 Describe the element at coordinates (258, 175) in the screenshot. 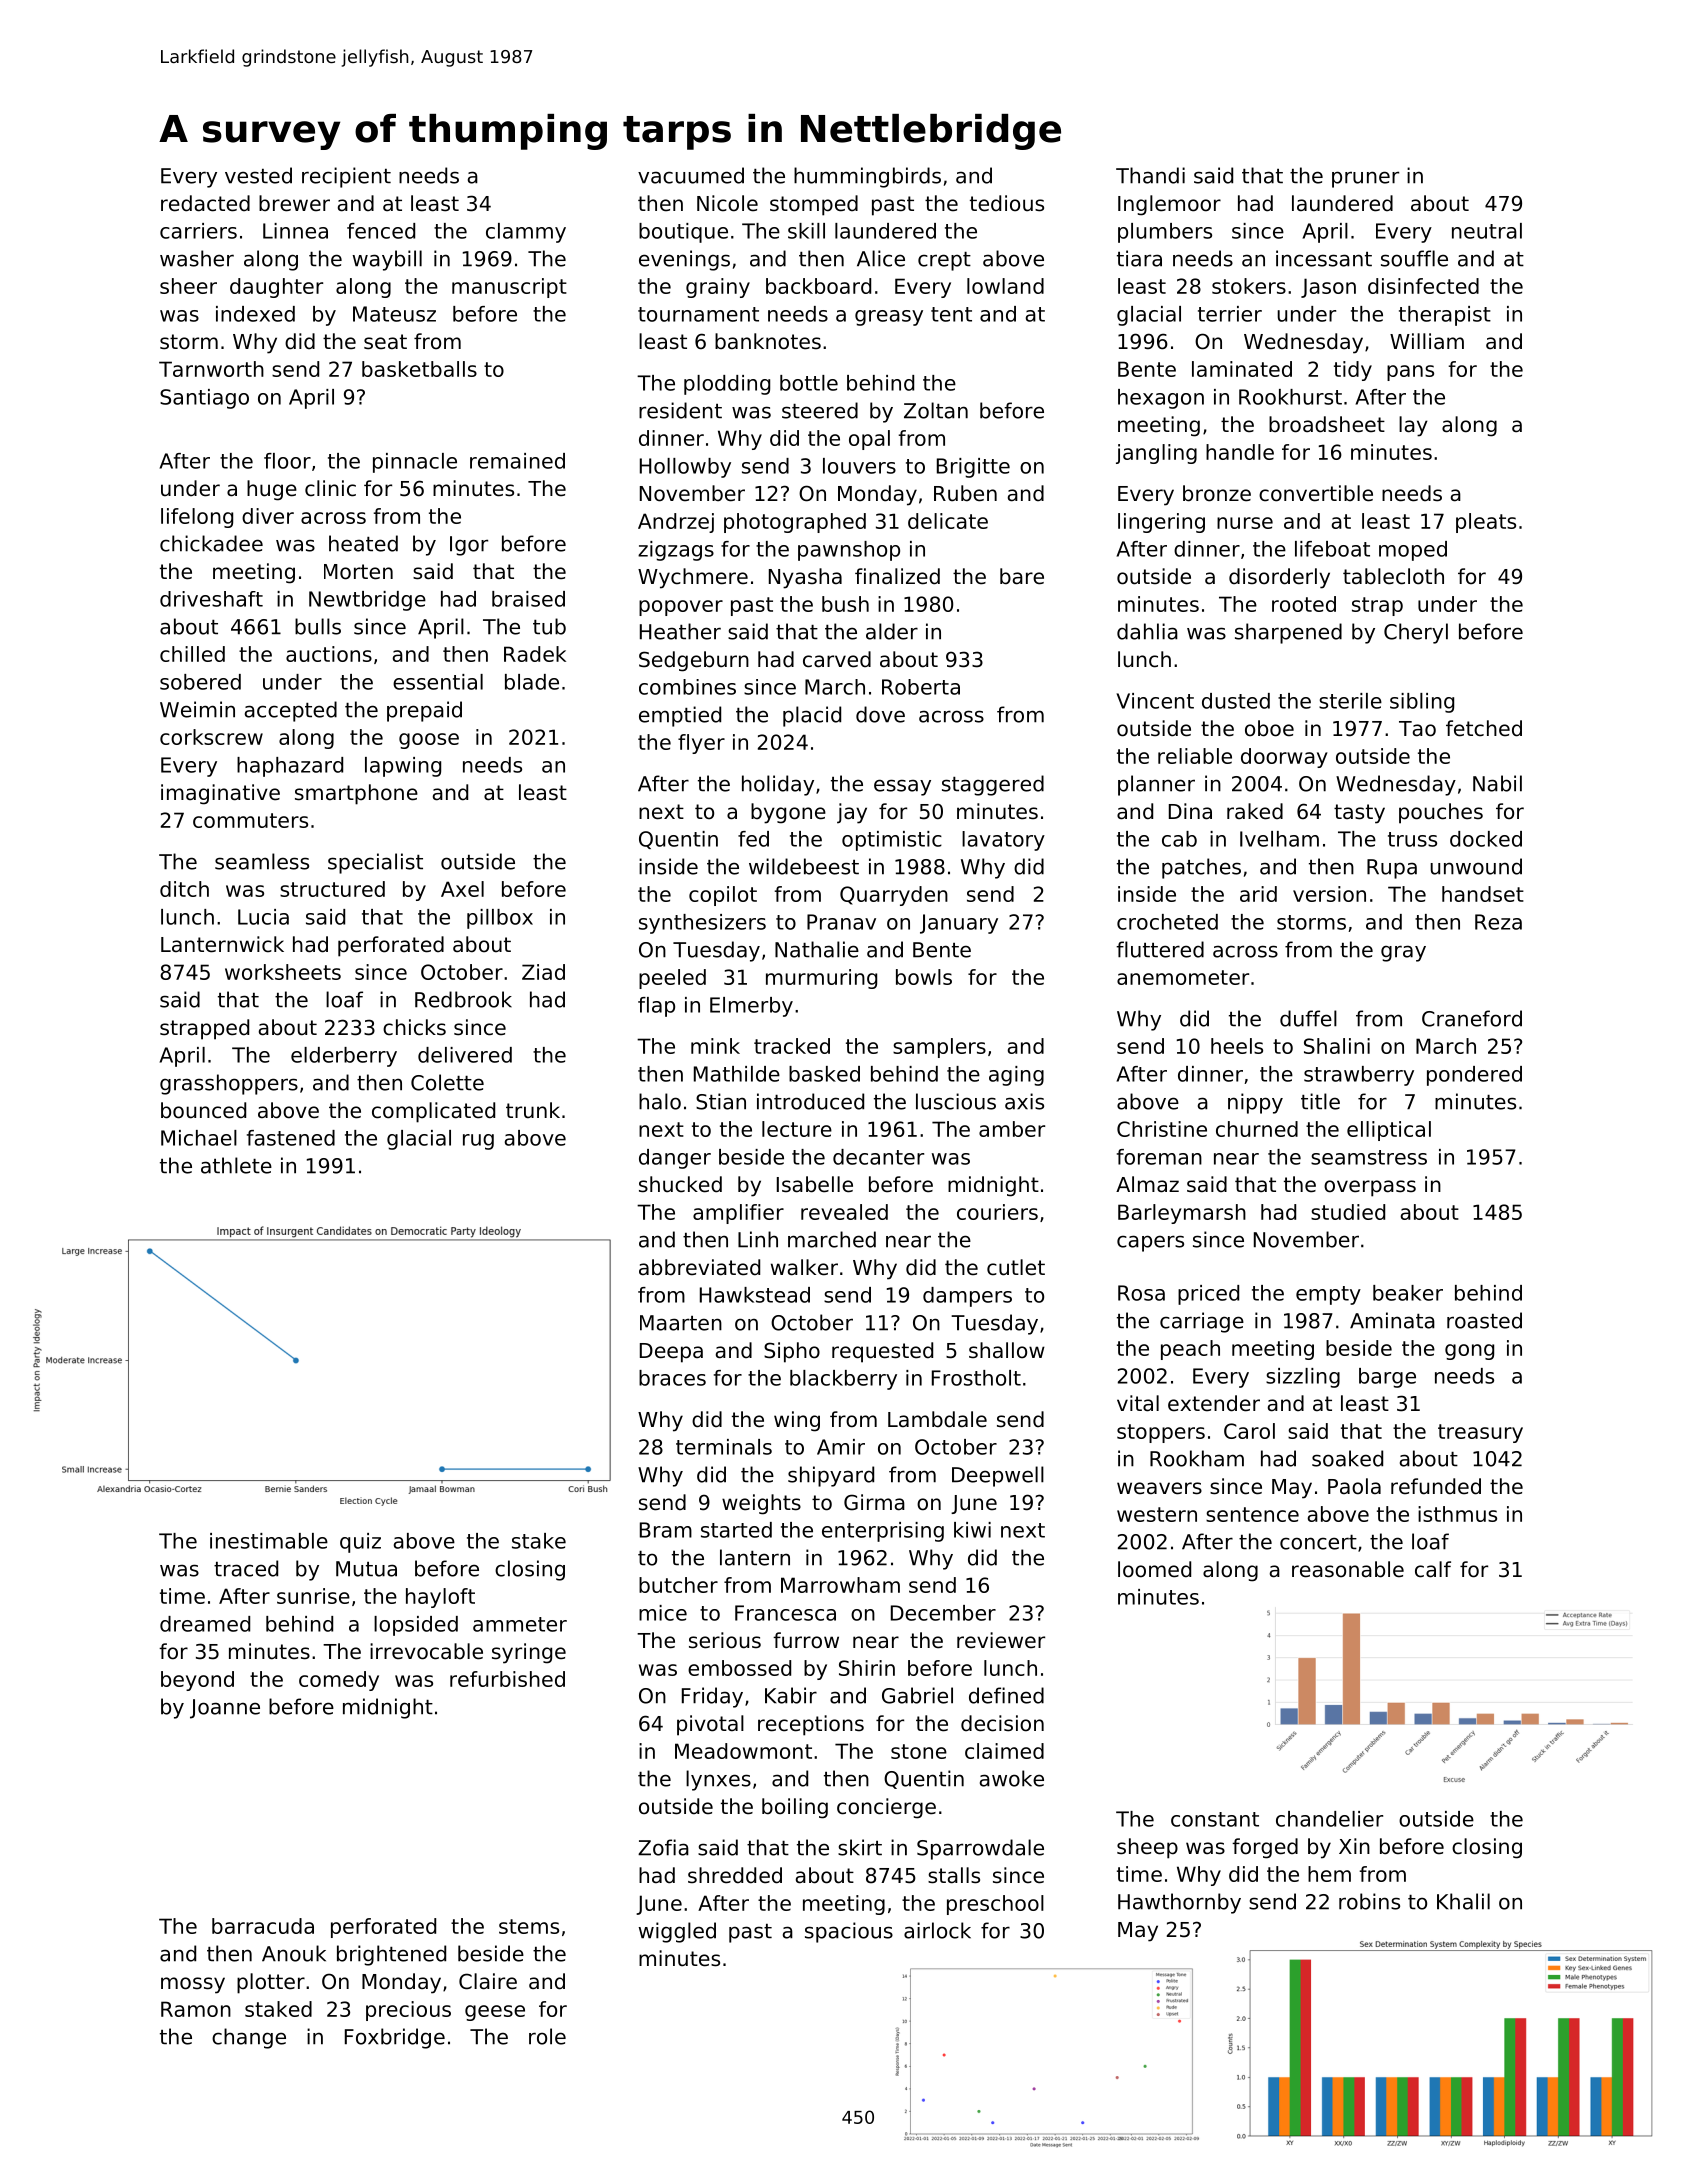

I see `vested` at that location.
